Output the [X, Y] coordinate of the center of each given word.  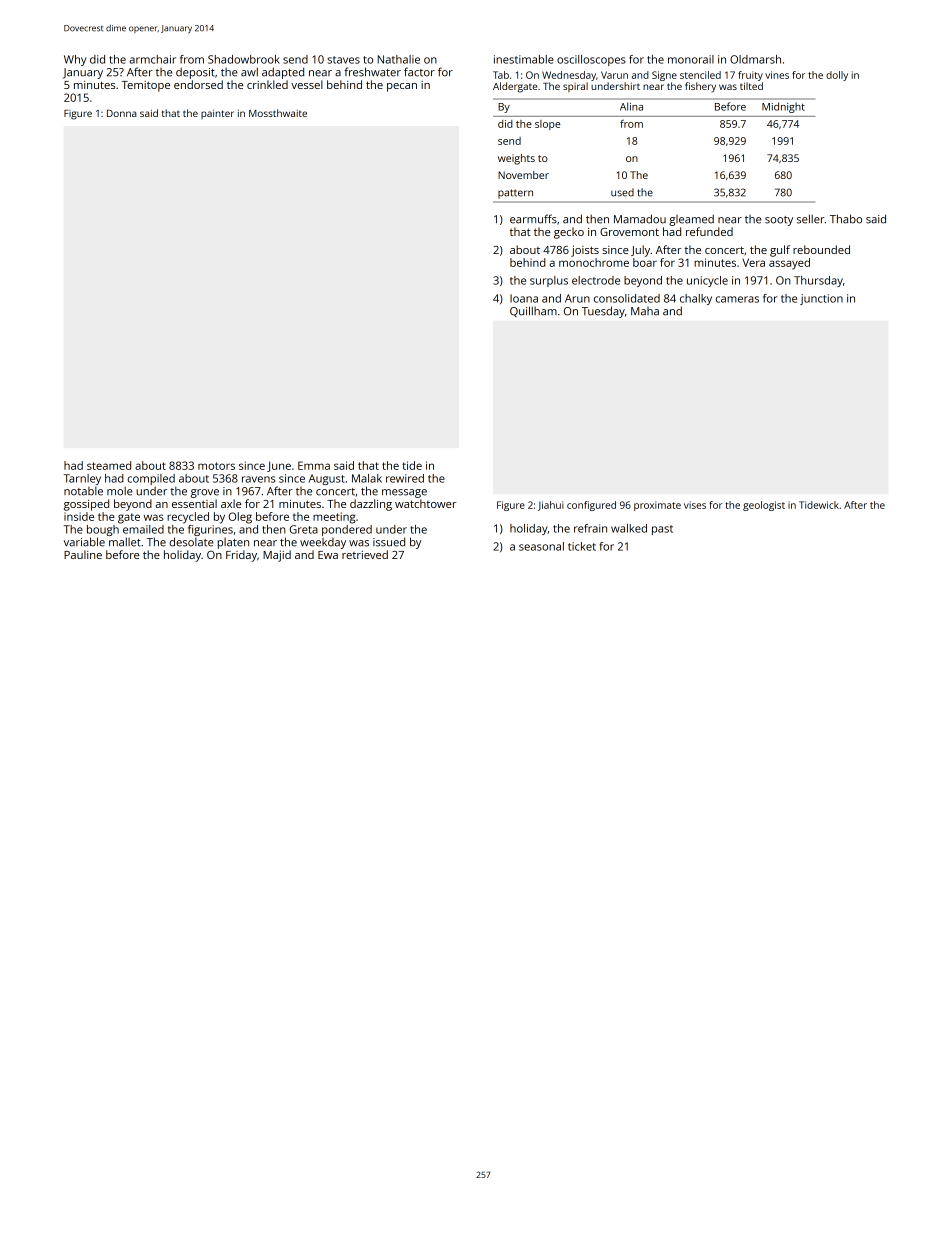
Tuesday [603, 312]
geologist [764, 506]
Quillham [533, 311]
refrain [590, 528]
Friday [241, 556]
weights [516, 159]
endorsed [198, 84]
